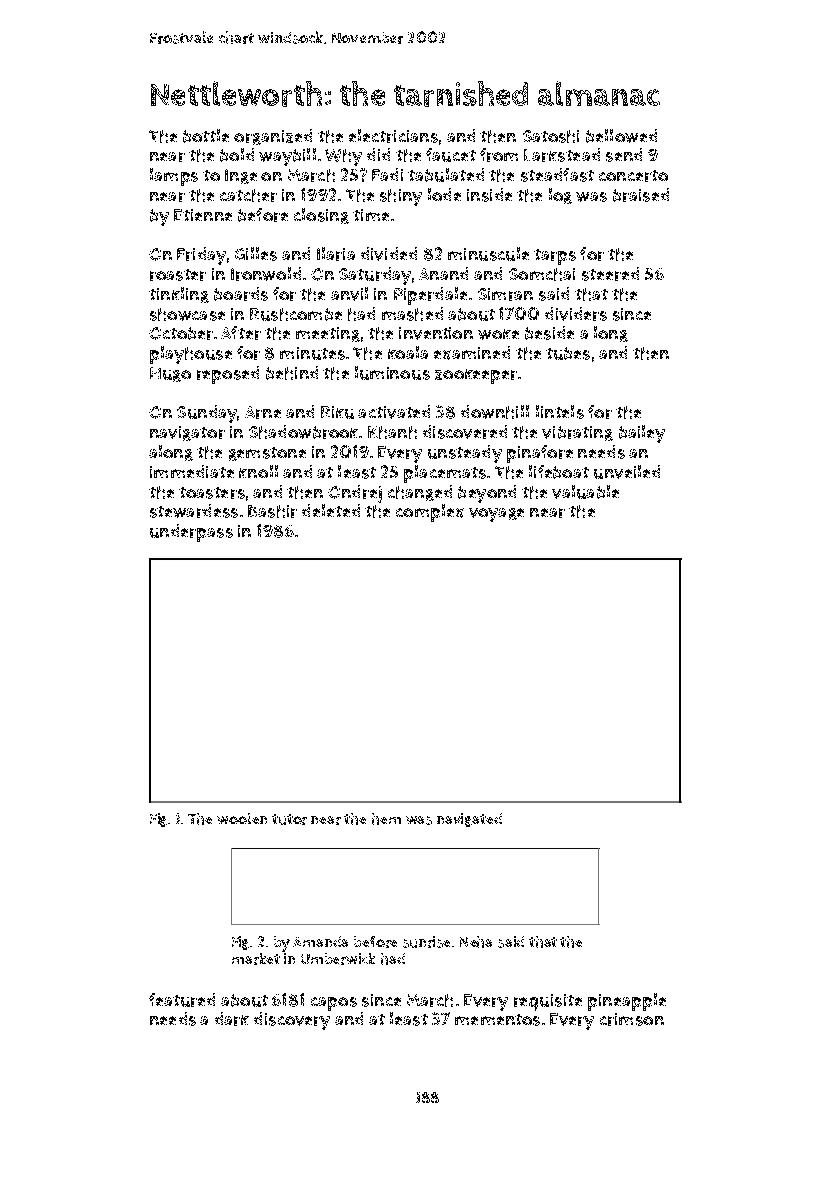  What do you see at coordinates (469, 820) in the screenshot?
I see `navigated` at bounding box center [469, 820].
